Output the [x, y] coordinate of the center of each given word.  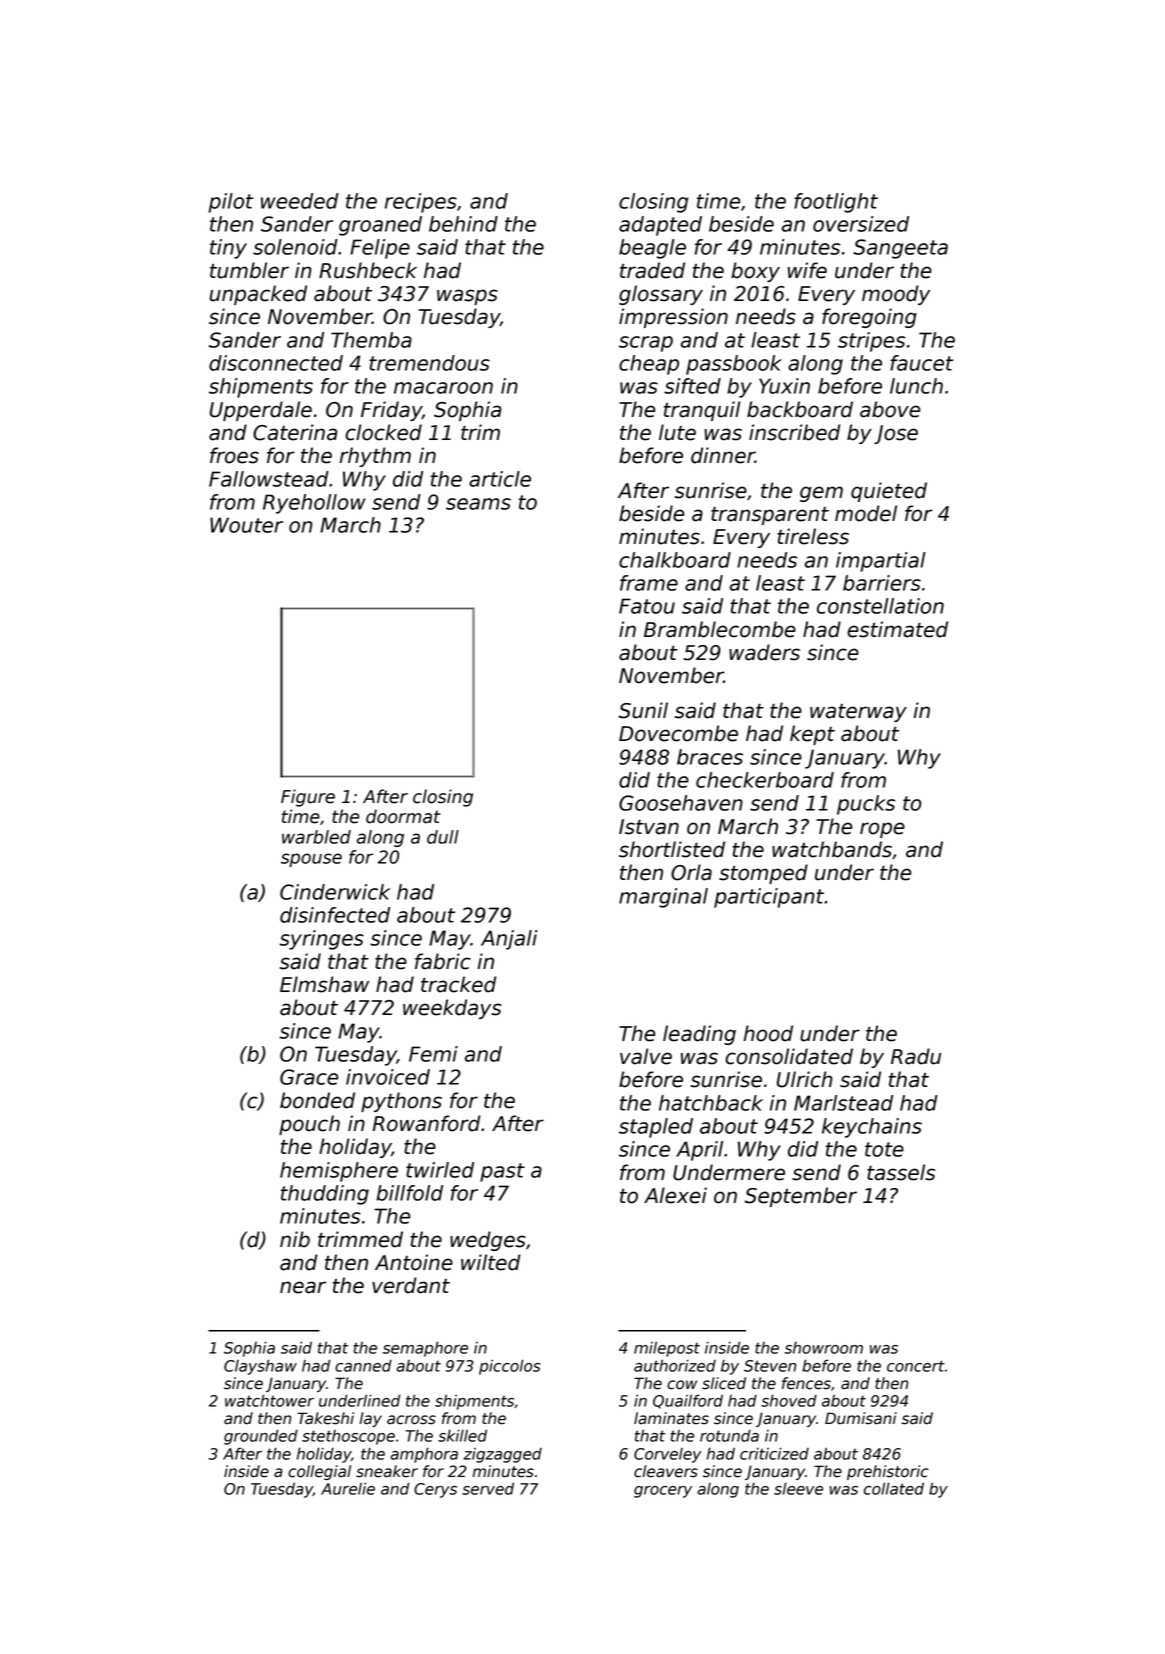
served [488, 1488]
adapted [660, 226]
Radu [916, 1056]
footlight [836, 203]
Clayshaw [260, 1367]
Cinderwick [335, 892]
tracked [459, 984]
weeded [300, 201]
